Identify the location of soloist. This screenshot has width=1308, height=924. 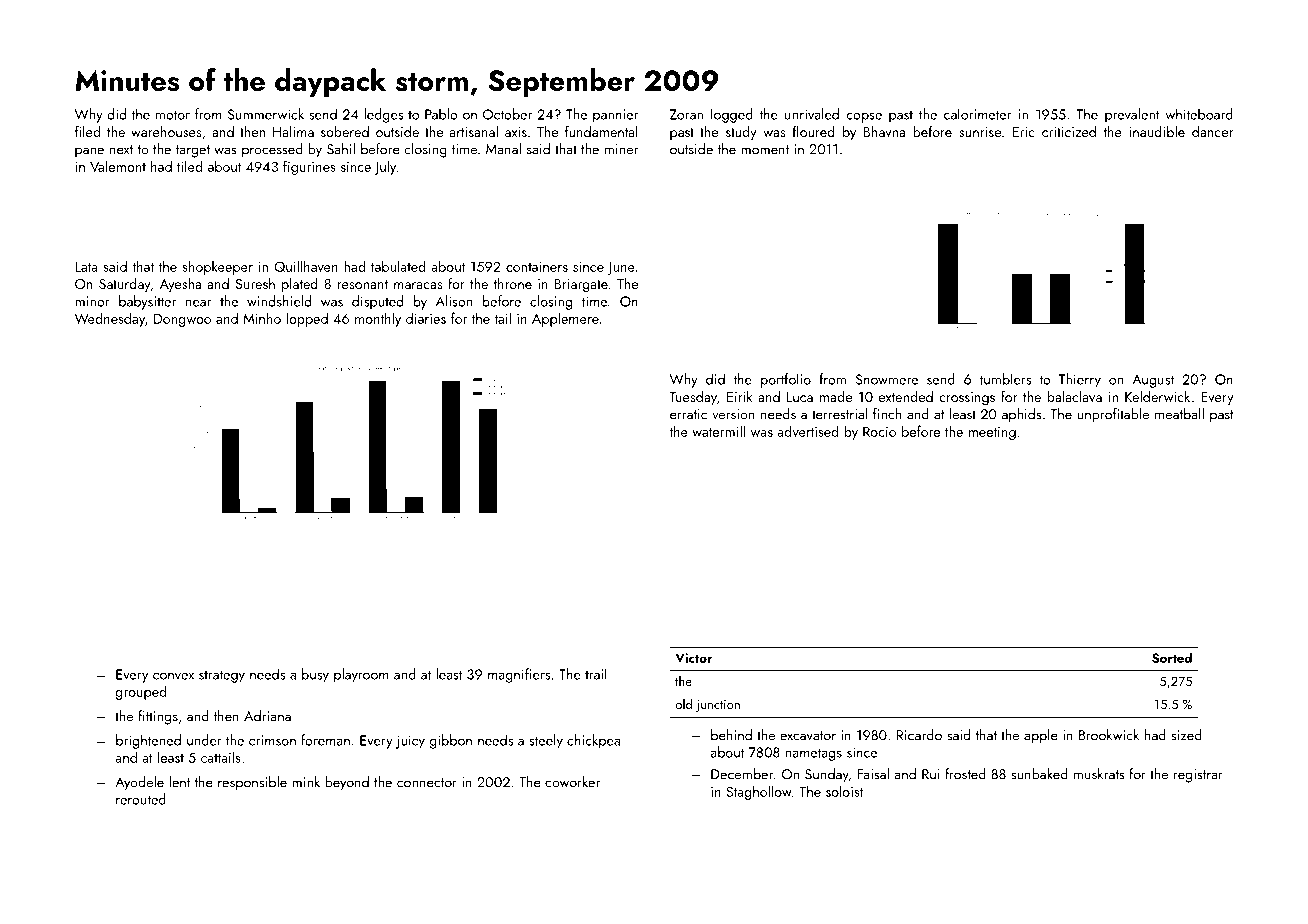
(844, 791).
